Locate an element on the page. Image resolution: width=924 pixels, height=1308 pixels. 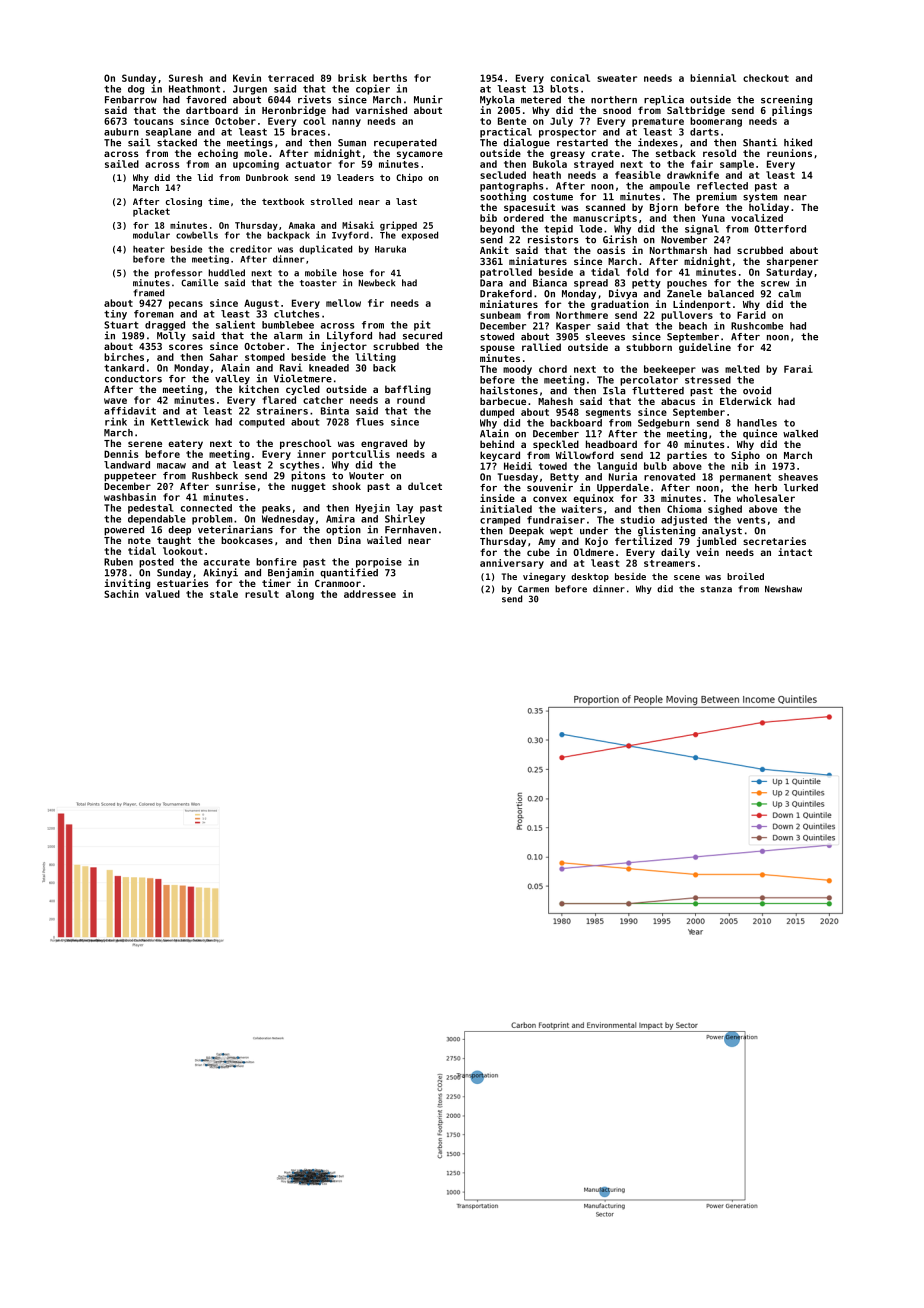
Farai is located at coordinates (798, 369).
